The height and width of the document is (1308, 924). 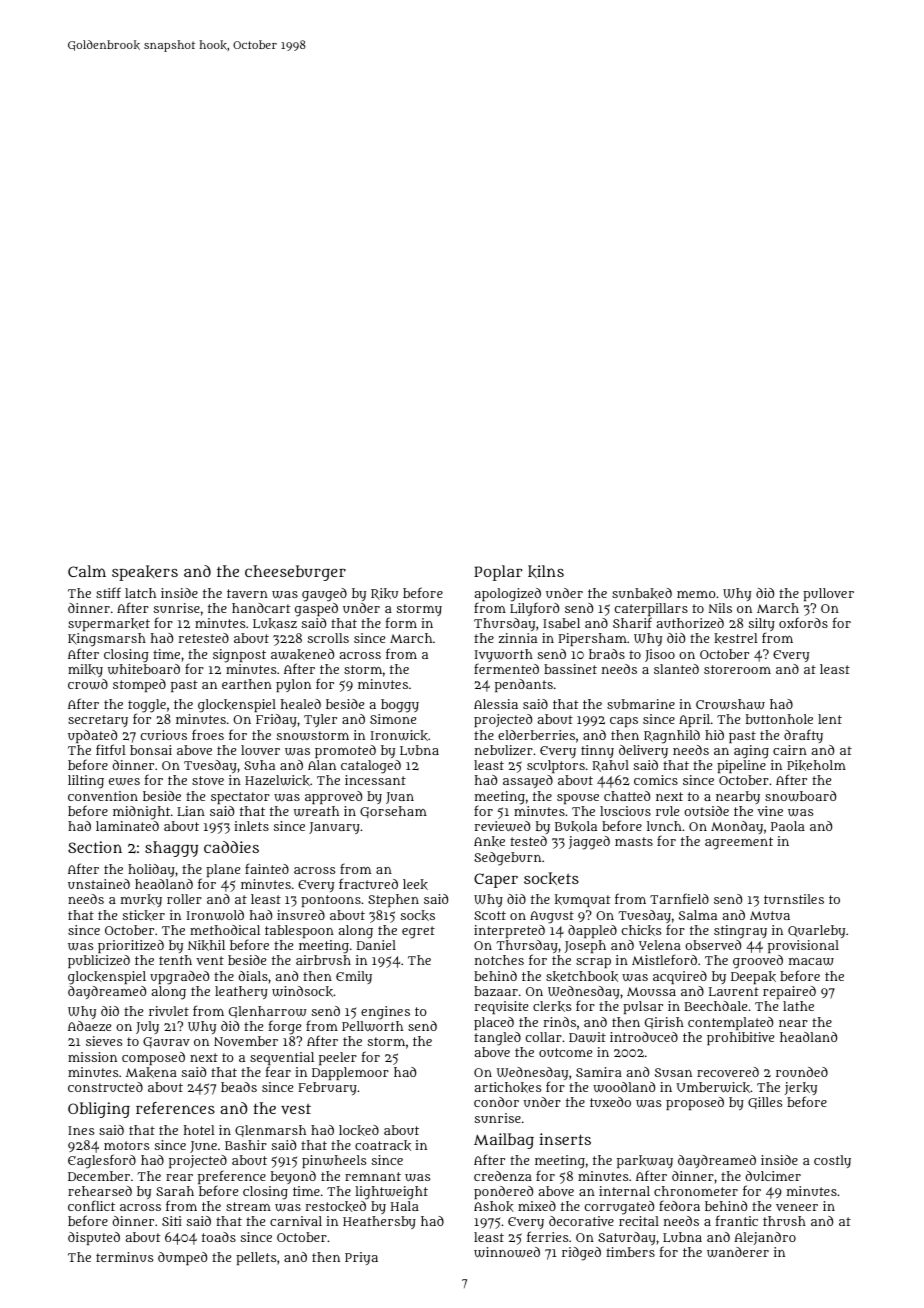 What do you see at coordinates (295, 573) in the document?
I see `cheeseburger` at bounding box center [295, 573].
